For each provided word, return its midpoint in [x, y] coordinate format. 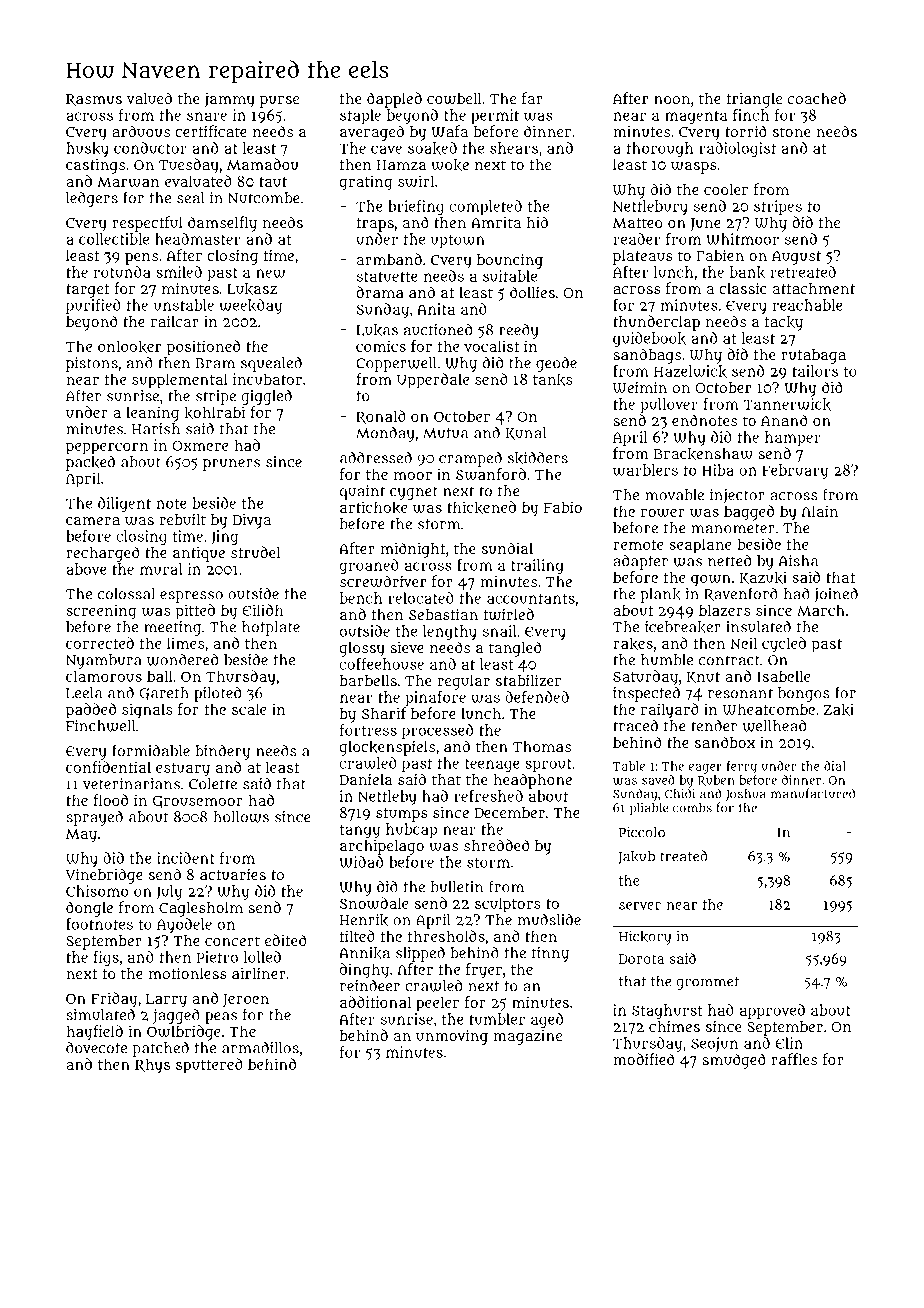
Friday [114, 1000]
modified [643, 1059]
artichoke [374, 507]
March [821, 610]
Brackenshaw [703, 454]
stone [791, 132]
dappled [394, 100]
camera [93, 521]
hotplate [271, 628]
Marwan [128, 182]
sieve [407, 647]
